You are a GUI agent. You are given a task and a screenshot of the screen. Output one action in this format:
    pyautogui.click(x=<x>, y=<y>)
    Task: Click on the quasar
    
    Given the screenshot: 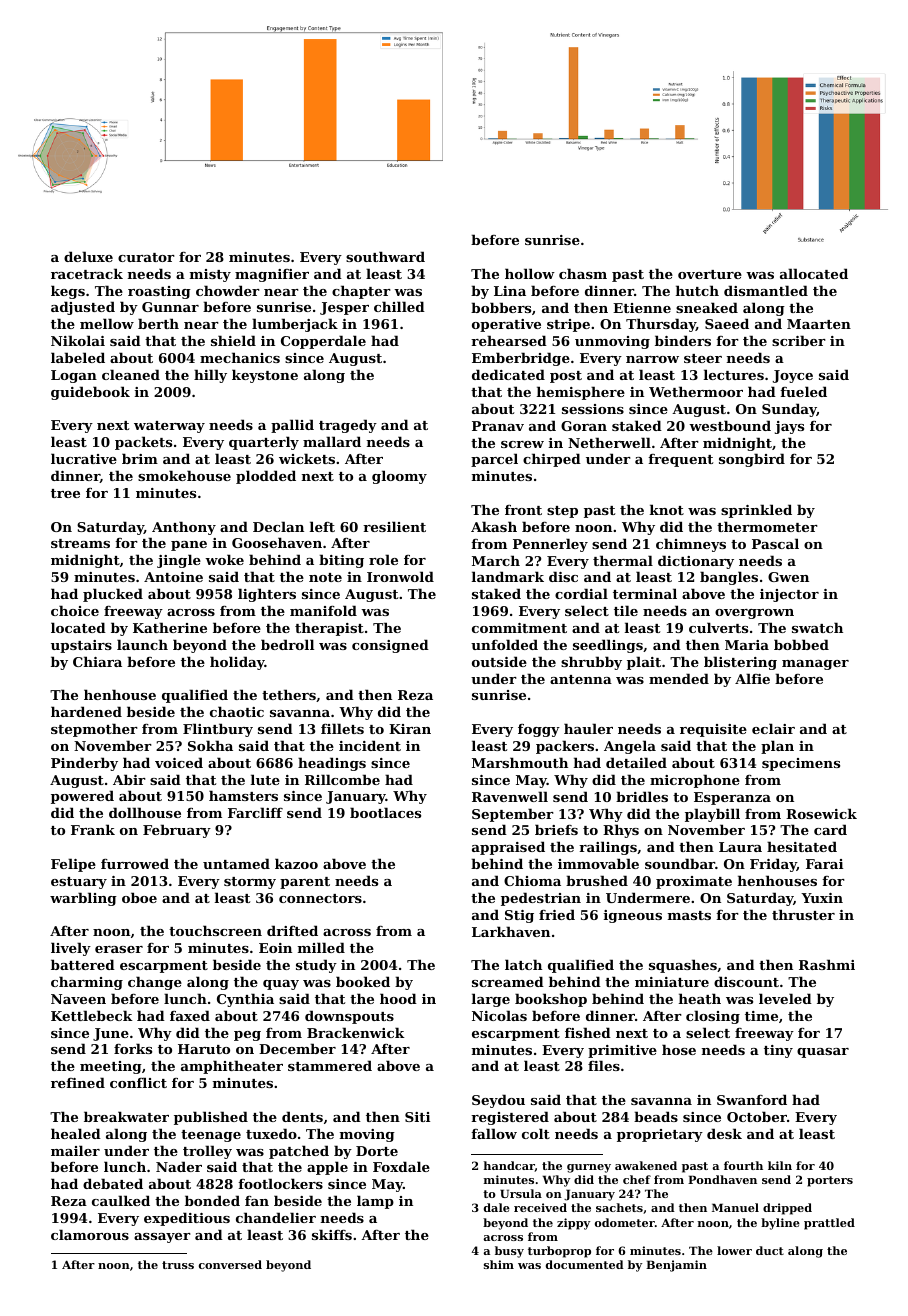 What is the action you would take?
    pyautogui.click(x=823, y=1053)
